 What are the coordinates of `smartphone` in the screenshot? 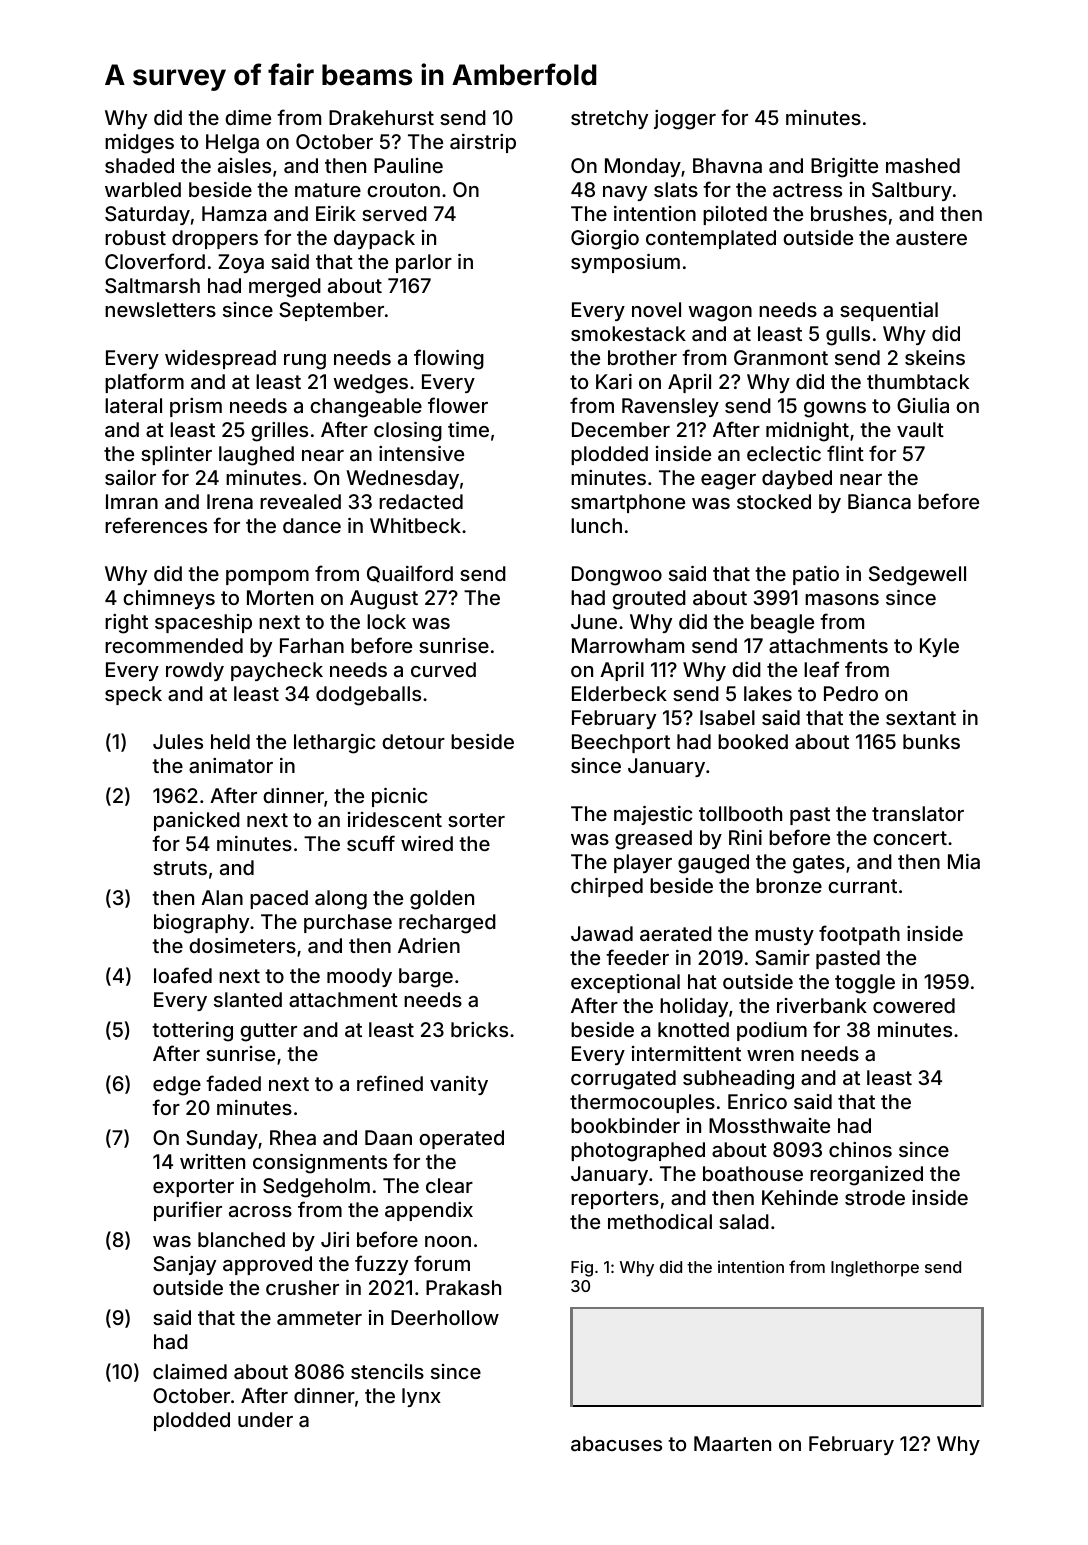 It's located at (628, 503).
